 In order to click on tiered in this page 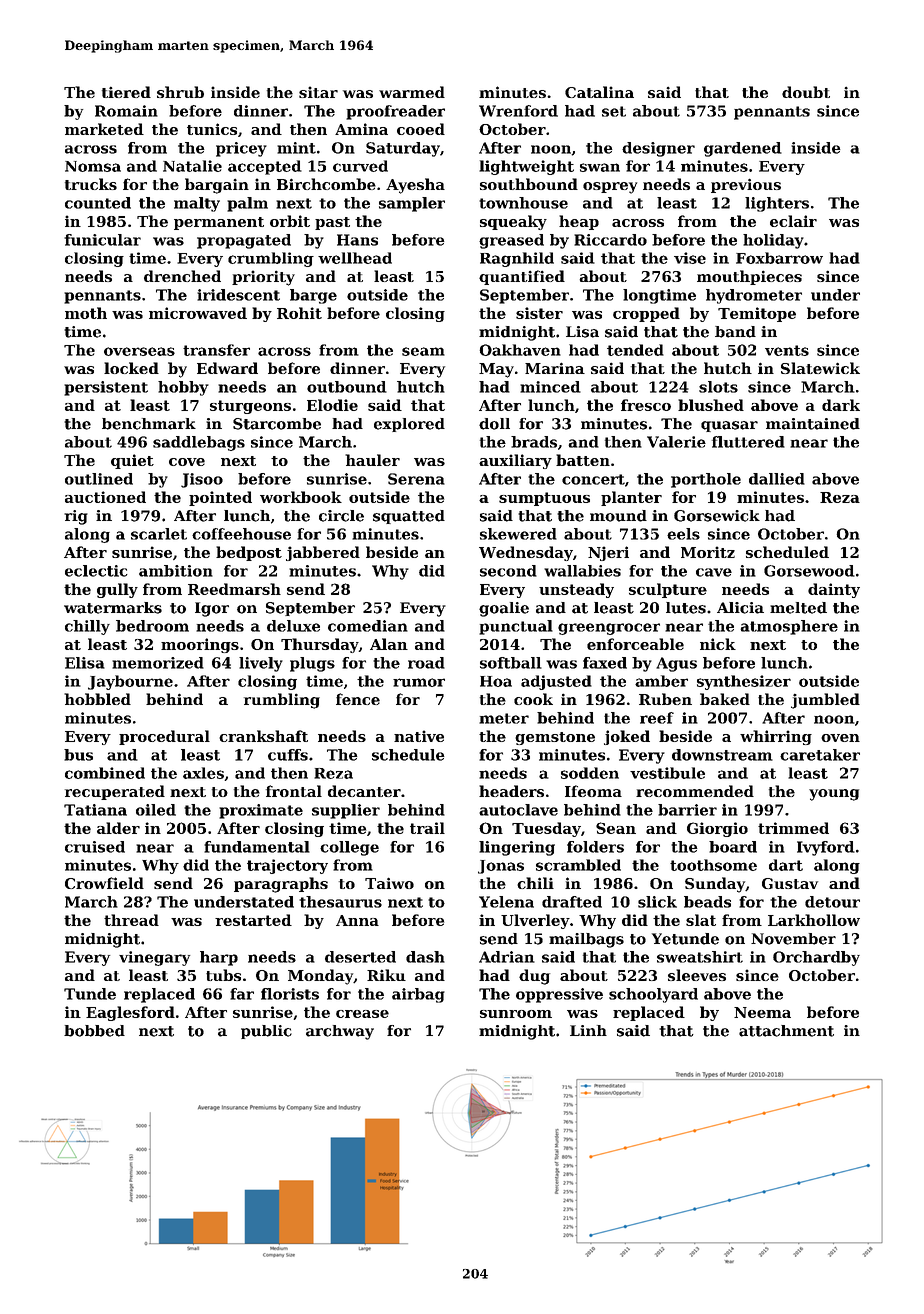, I will do `click(126, 92)`.
